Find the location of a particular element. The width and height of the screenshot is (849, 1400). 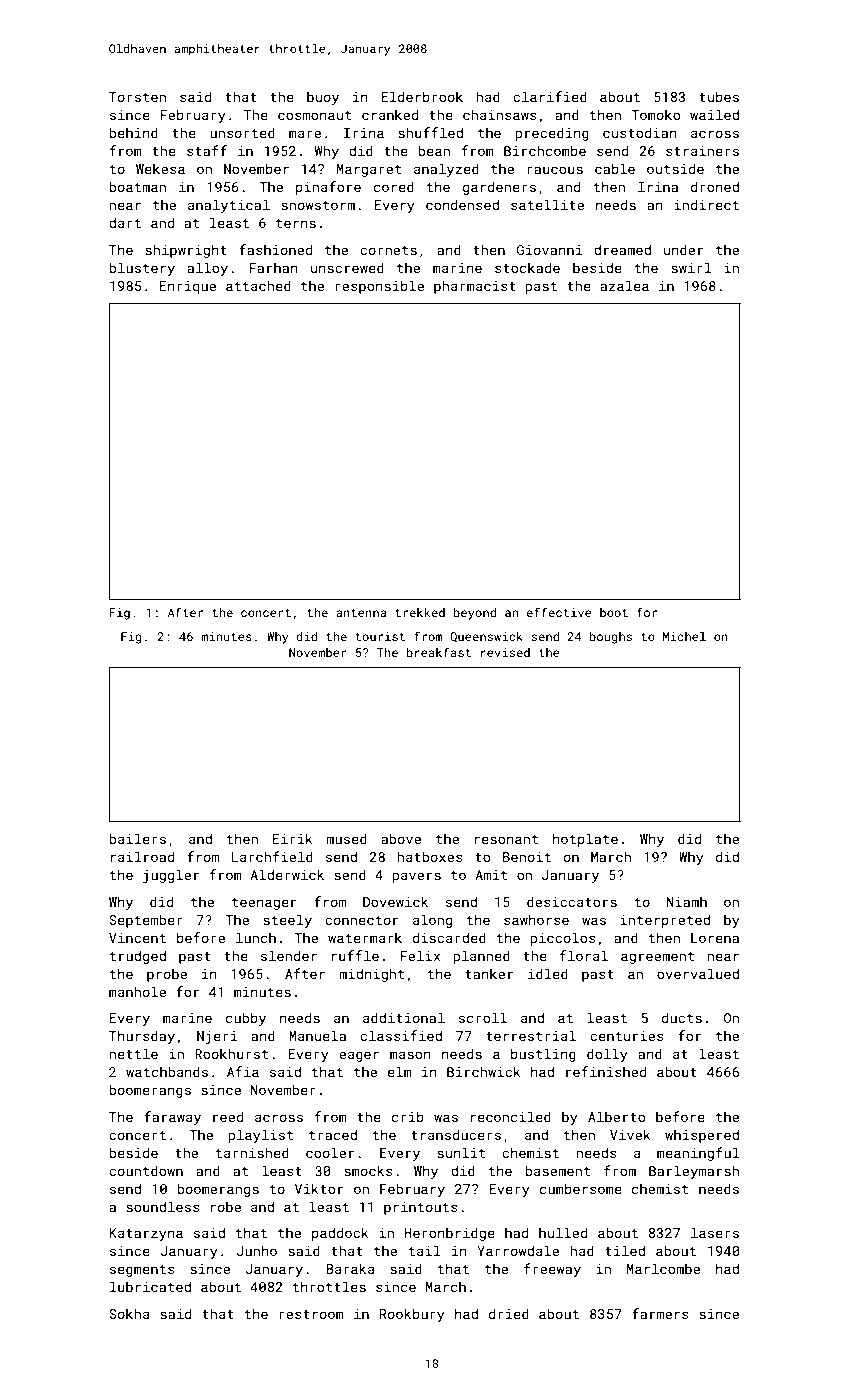

pharmacist is located at coordinates (475, 287).
